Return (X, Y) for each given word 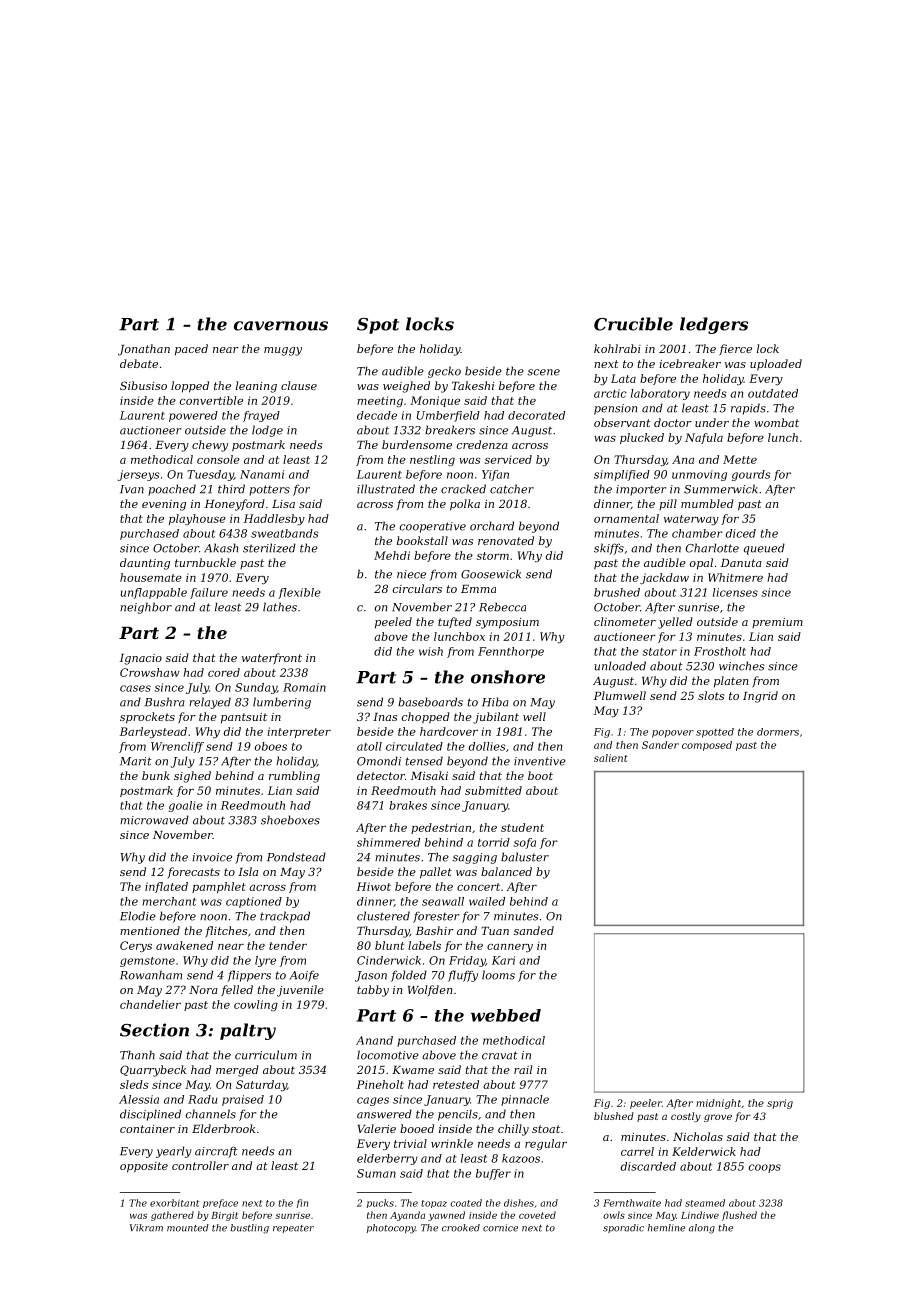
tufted (455, 622)
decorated (536, 415)
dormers (778, 732)
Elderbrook (223, 1128)
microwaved (154, 820)
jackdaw (664, 578)
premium (777, 623)
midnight (718, 1104)
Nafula (704, 438)
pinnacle (525, 1100)
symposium (507, 623)
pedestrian (441, 828)
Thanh (137, 1055)
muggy (283, 351)
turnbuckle (205, 562)
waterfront (272, 659)
